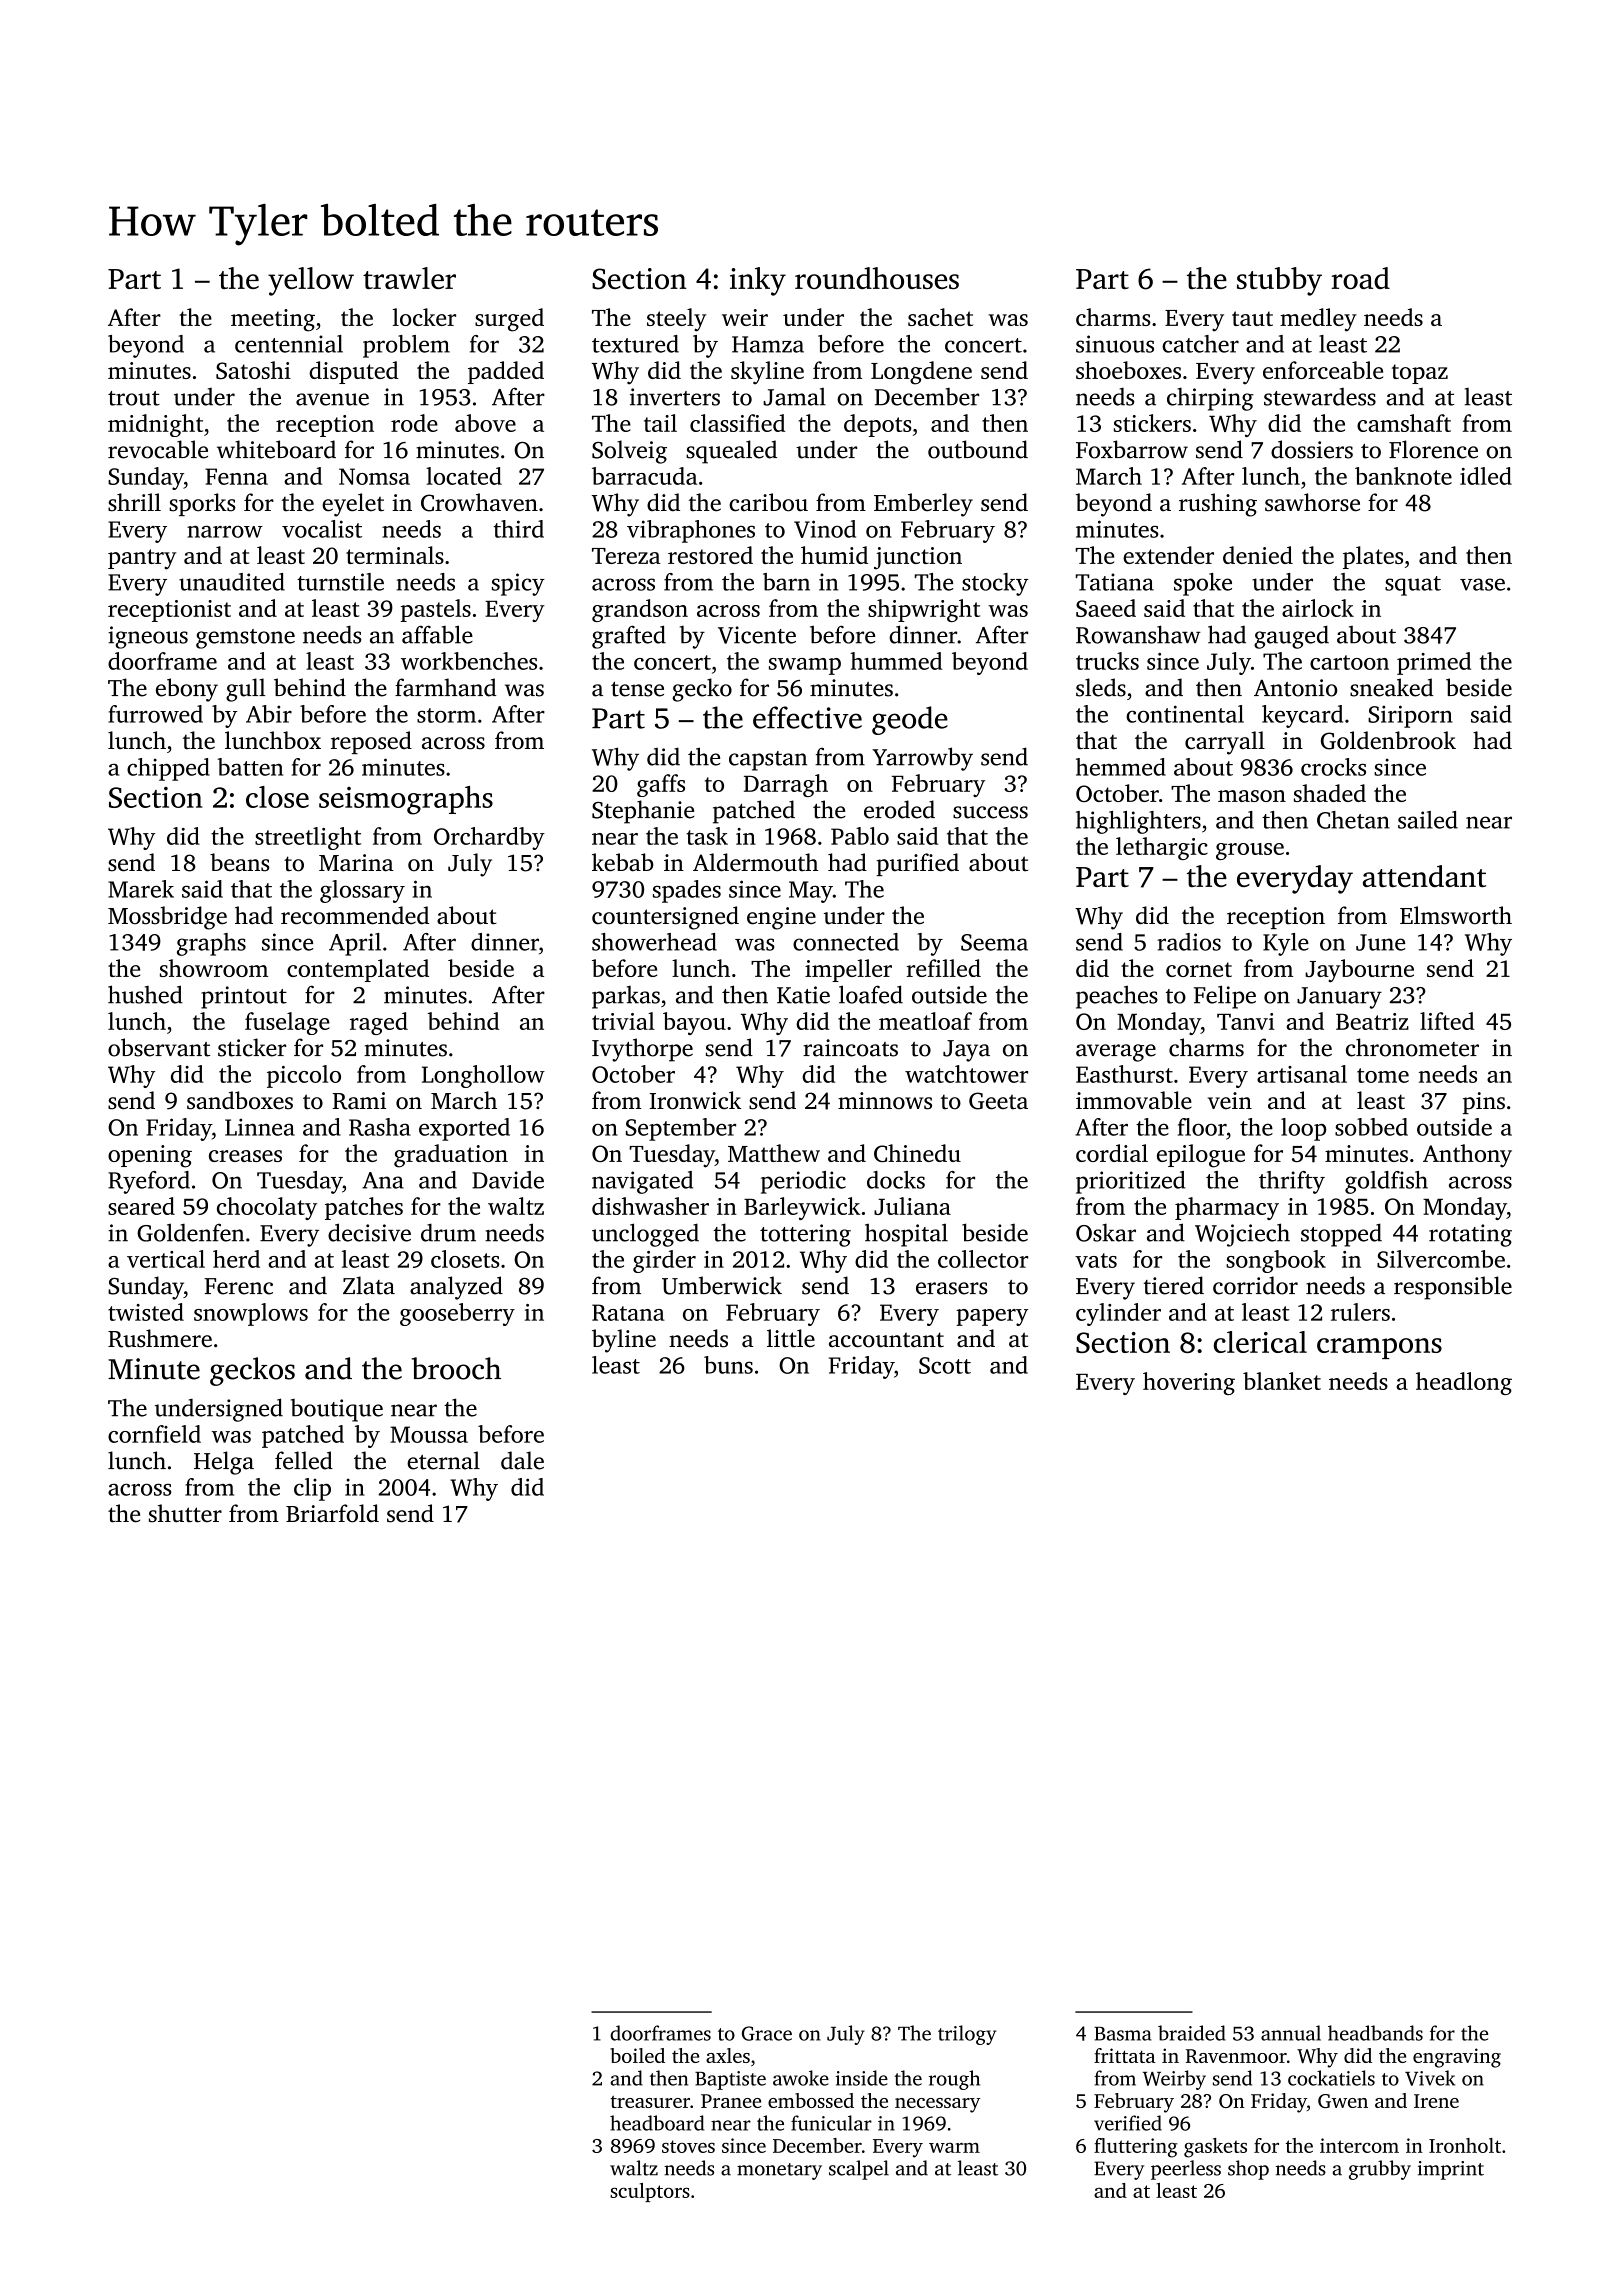  I want to click on clip, so click(312, 1489).
